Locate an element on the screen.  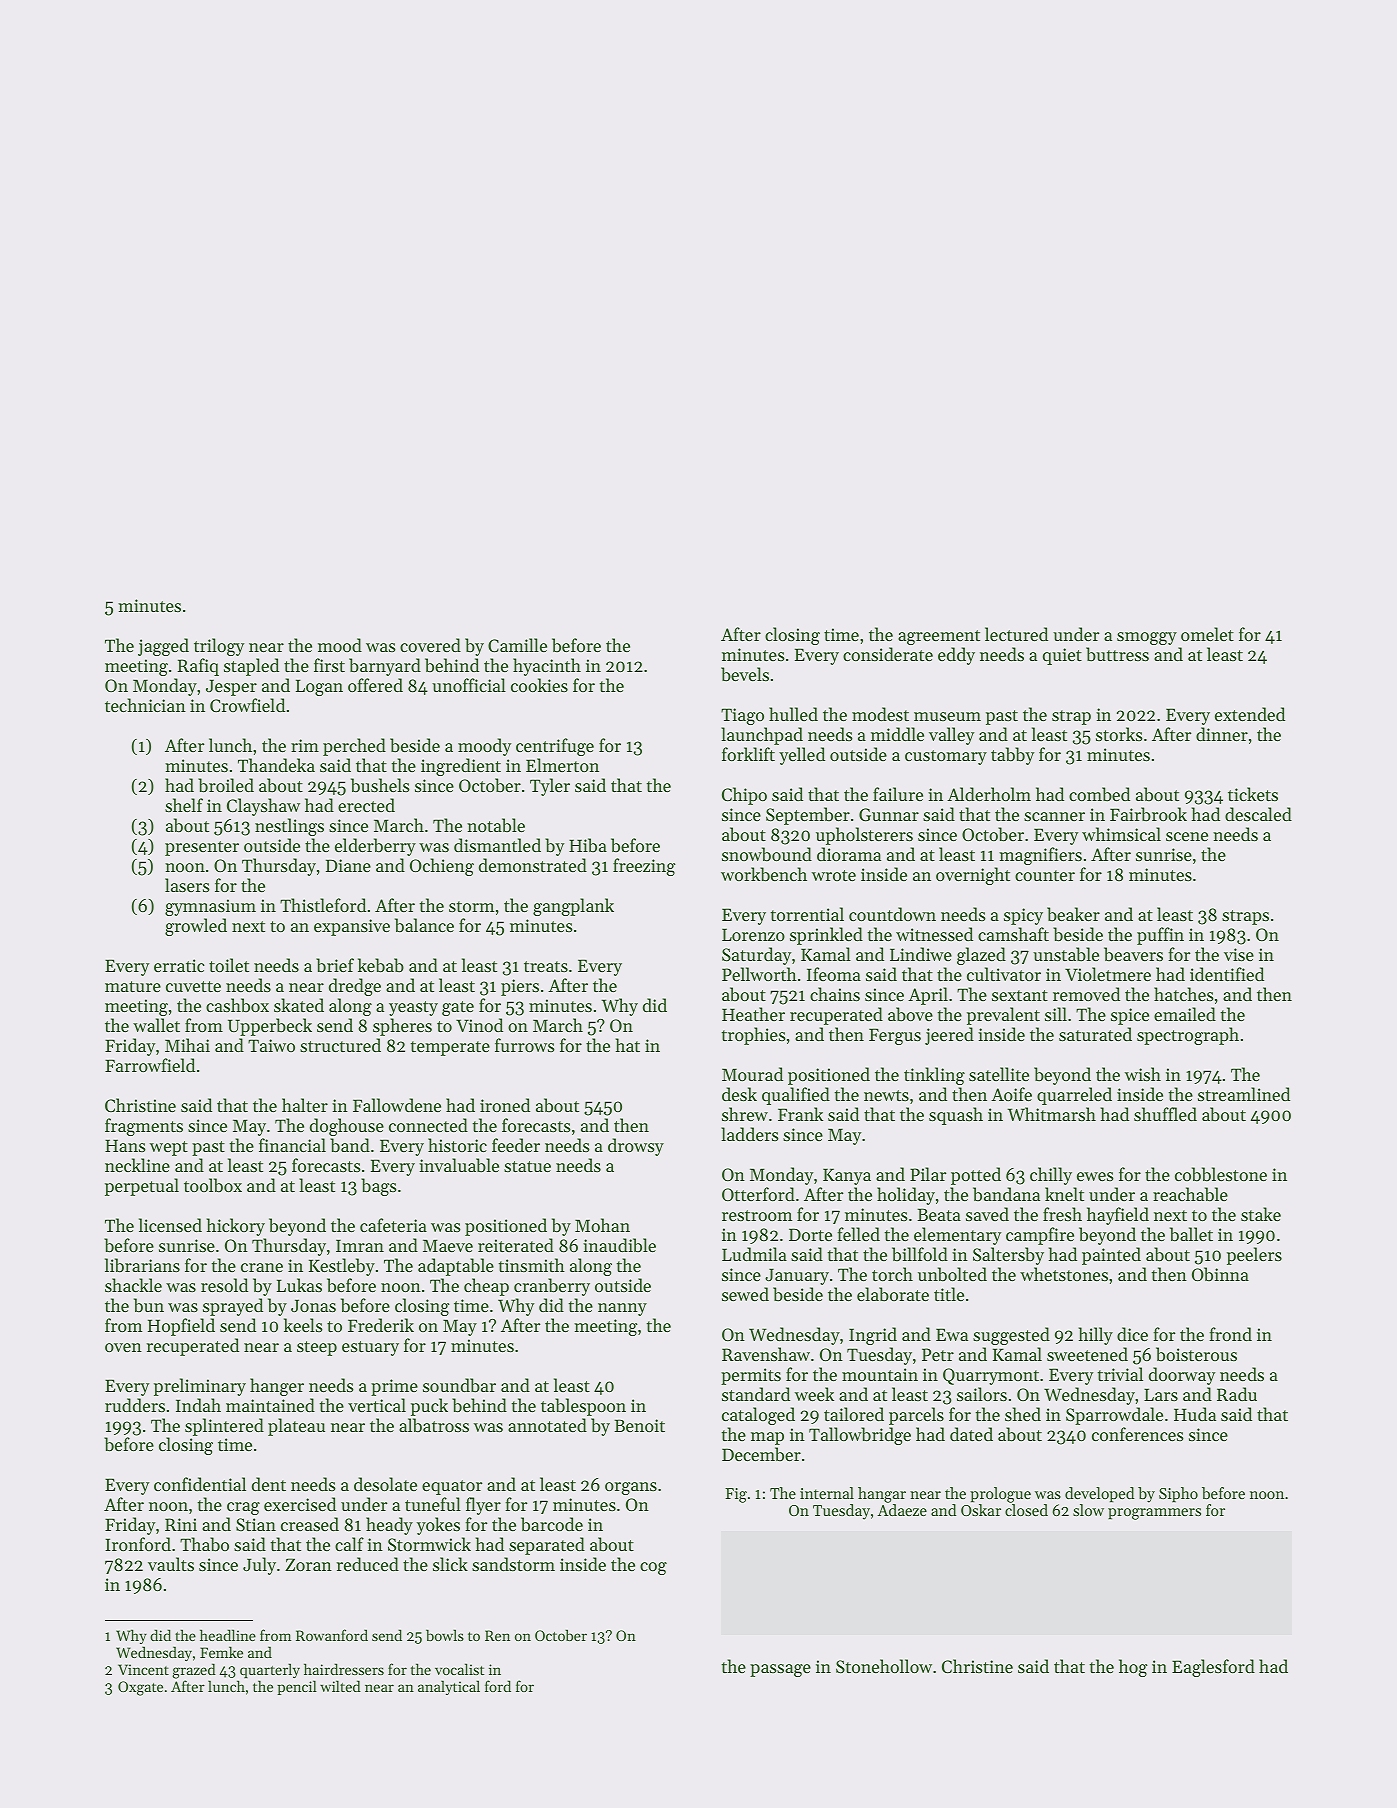
Camille is located at coordinates (517, 645).
